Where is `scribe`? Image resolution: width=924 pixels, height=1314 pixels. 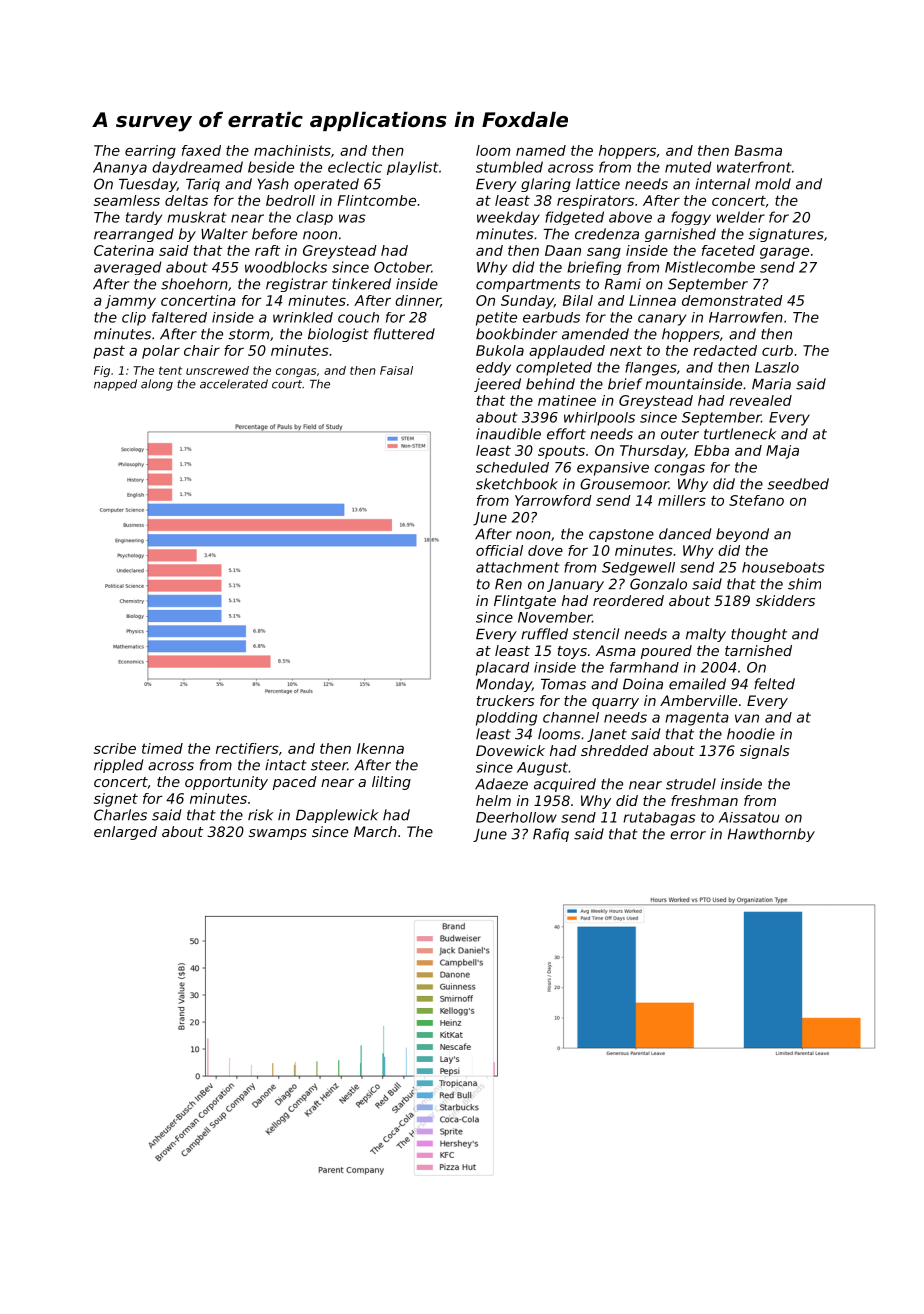 scribe is located at coordinates (115, 748).
